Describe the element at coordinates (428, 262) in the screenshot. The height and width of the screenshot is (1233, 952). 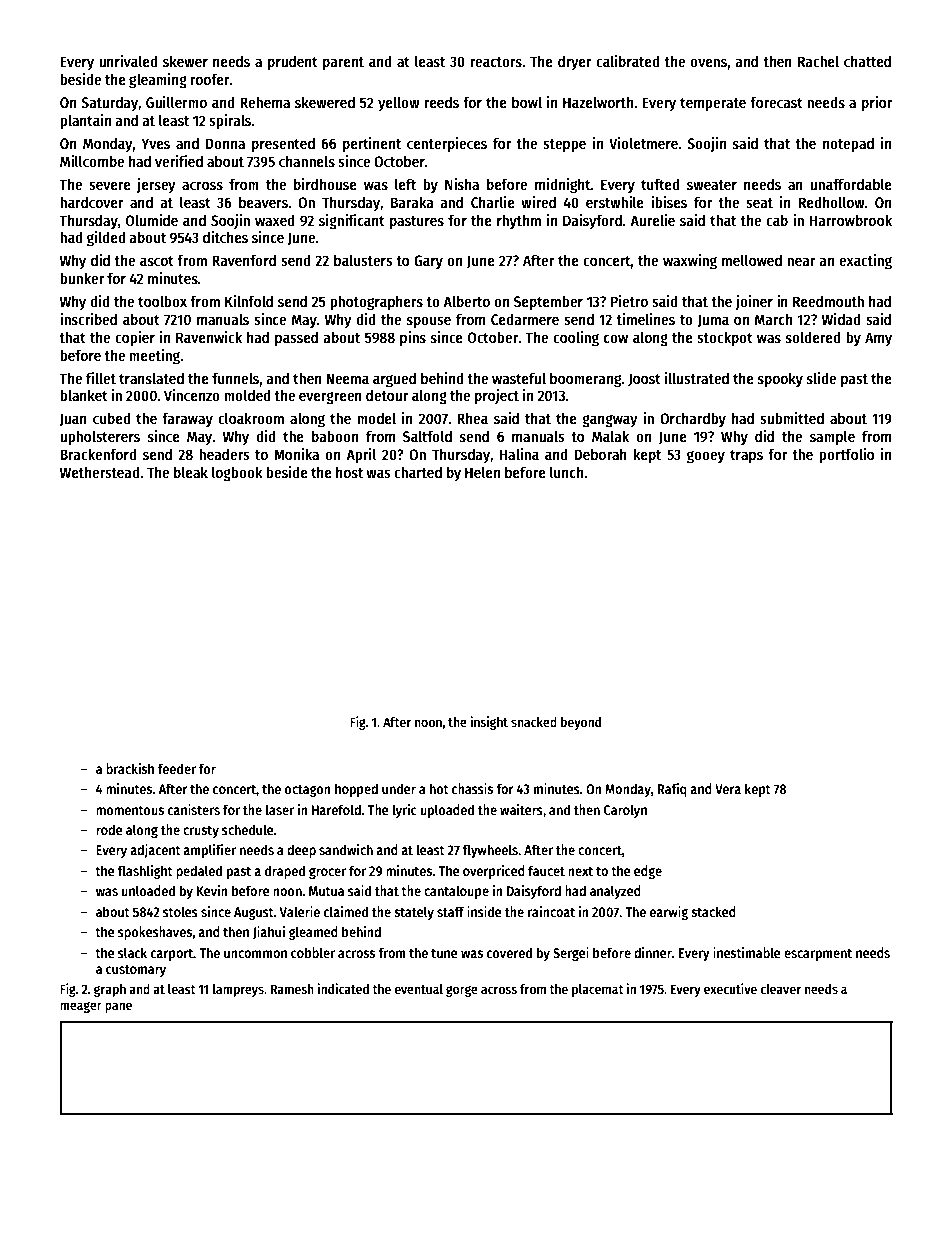
I see `Gary` at that location.
